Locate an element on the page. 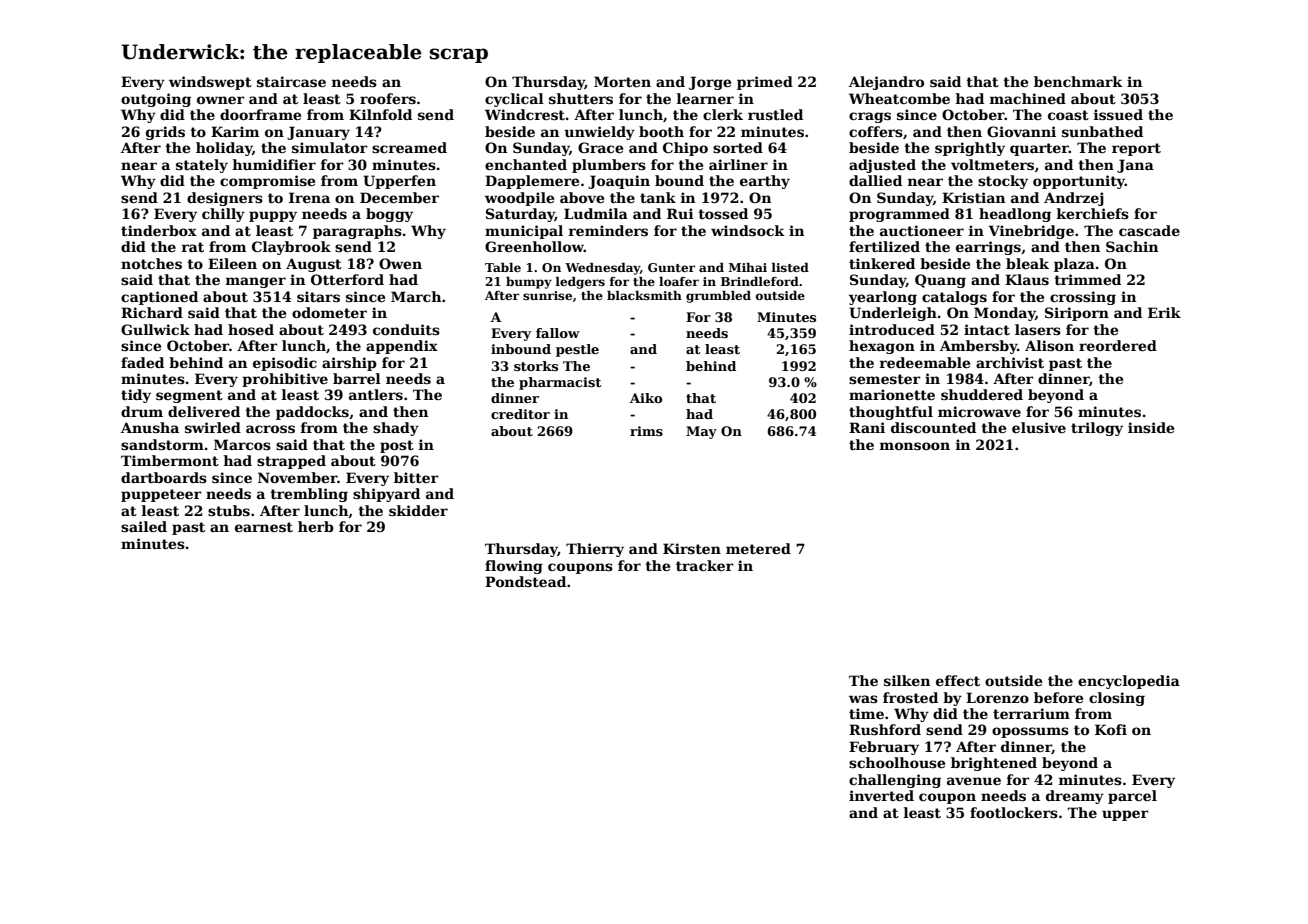 The width and height of the image is (1308, 924). stately is located at coordinates (202, 166).
